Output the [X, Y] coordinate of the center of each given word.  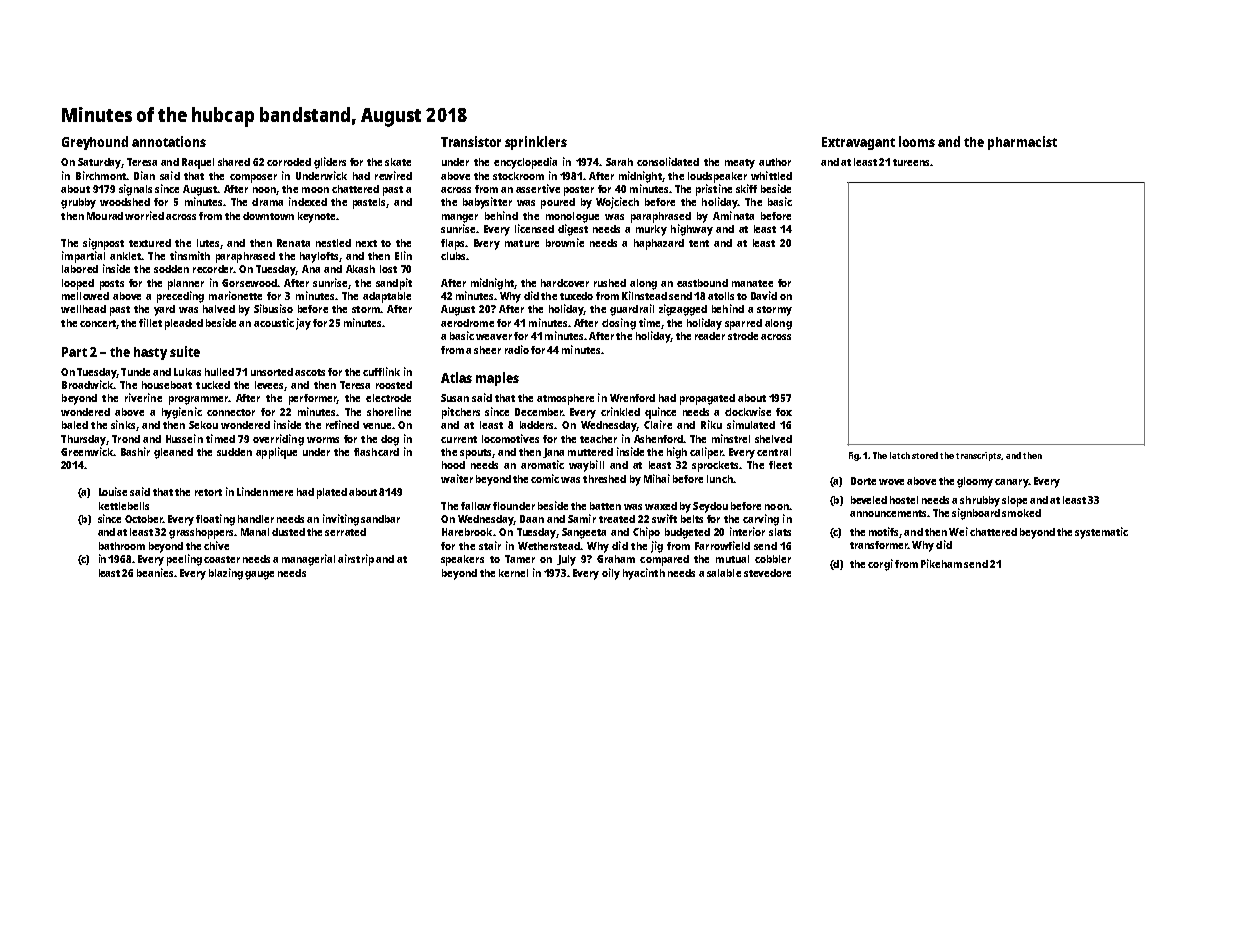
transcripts [978, 456]
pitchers [461, 413]
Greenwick [87, 451]
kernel [513, 573]
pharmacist [1022, 143]
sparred [743, 324]
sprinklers [536, 143]
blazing [226, 574]
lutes [208, 243]
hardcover [565, 283]
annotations [169, 141]
